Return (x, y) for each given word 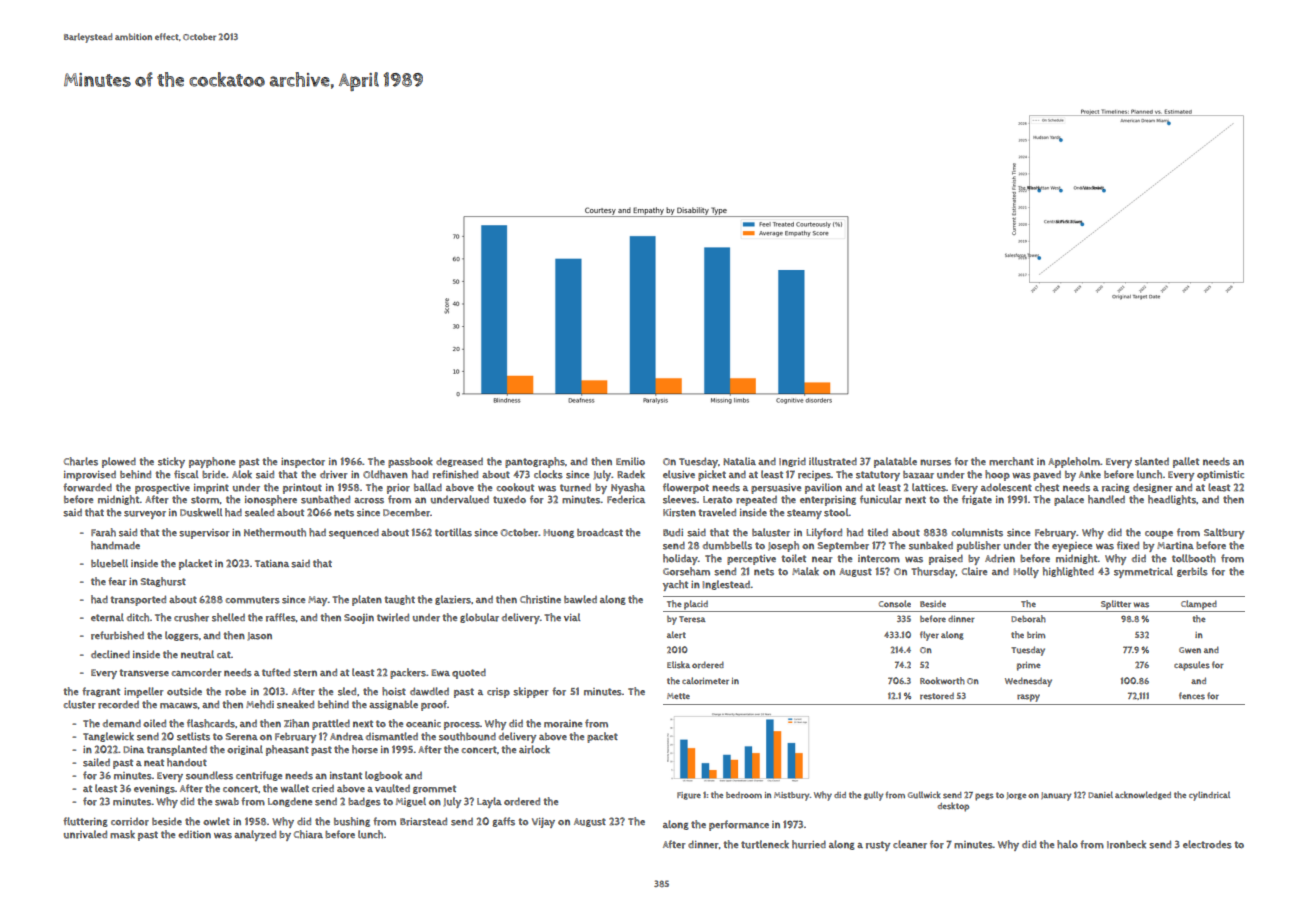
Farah (103, 532)
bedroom (744, 795)
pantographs (535, 462)
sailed (96, 762)
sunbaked (931, 545)
